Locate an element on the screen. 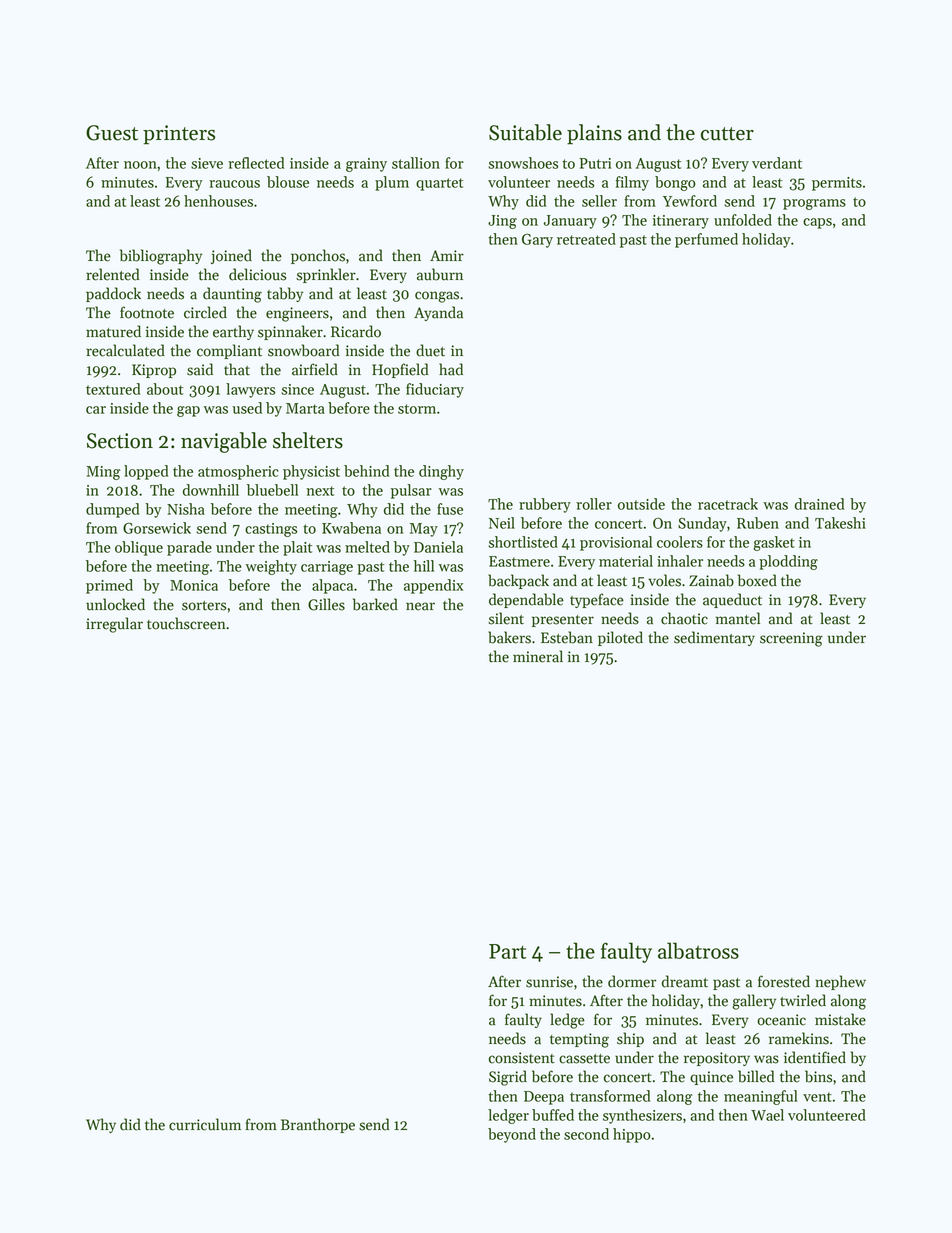  mineral is located at coordinates (538, 656).
